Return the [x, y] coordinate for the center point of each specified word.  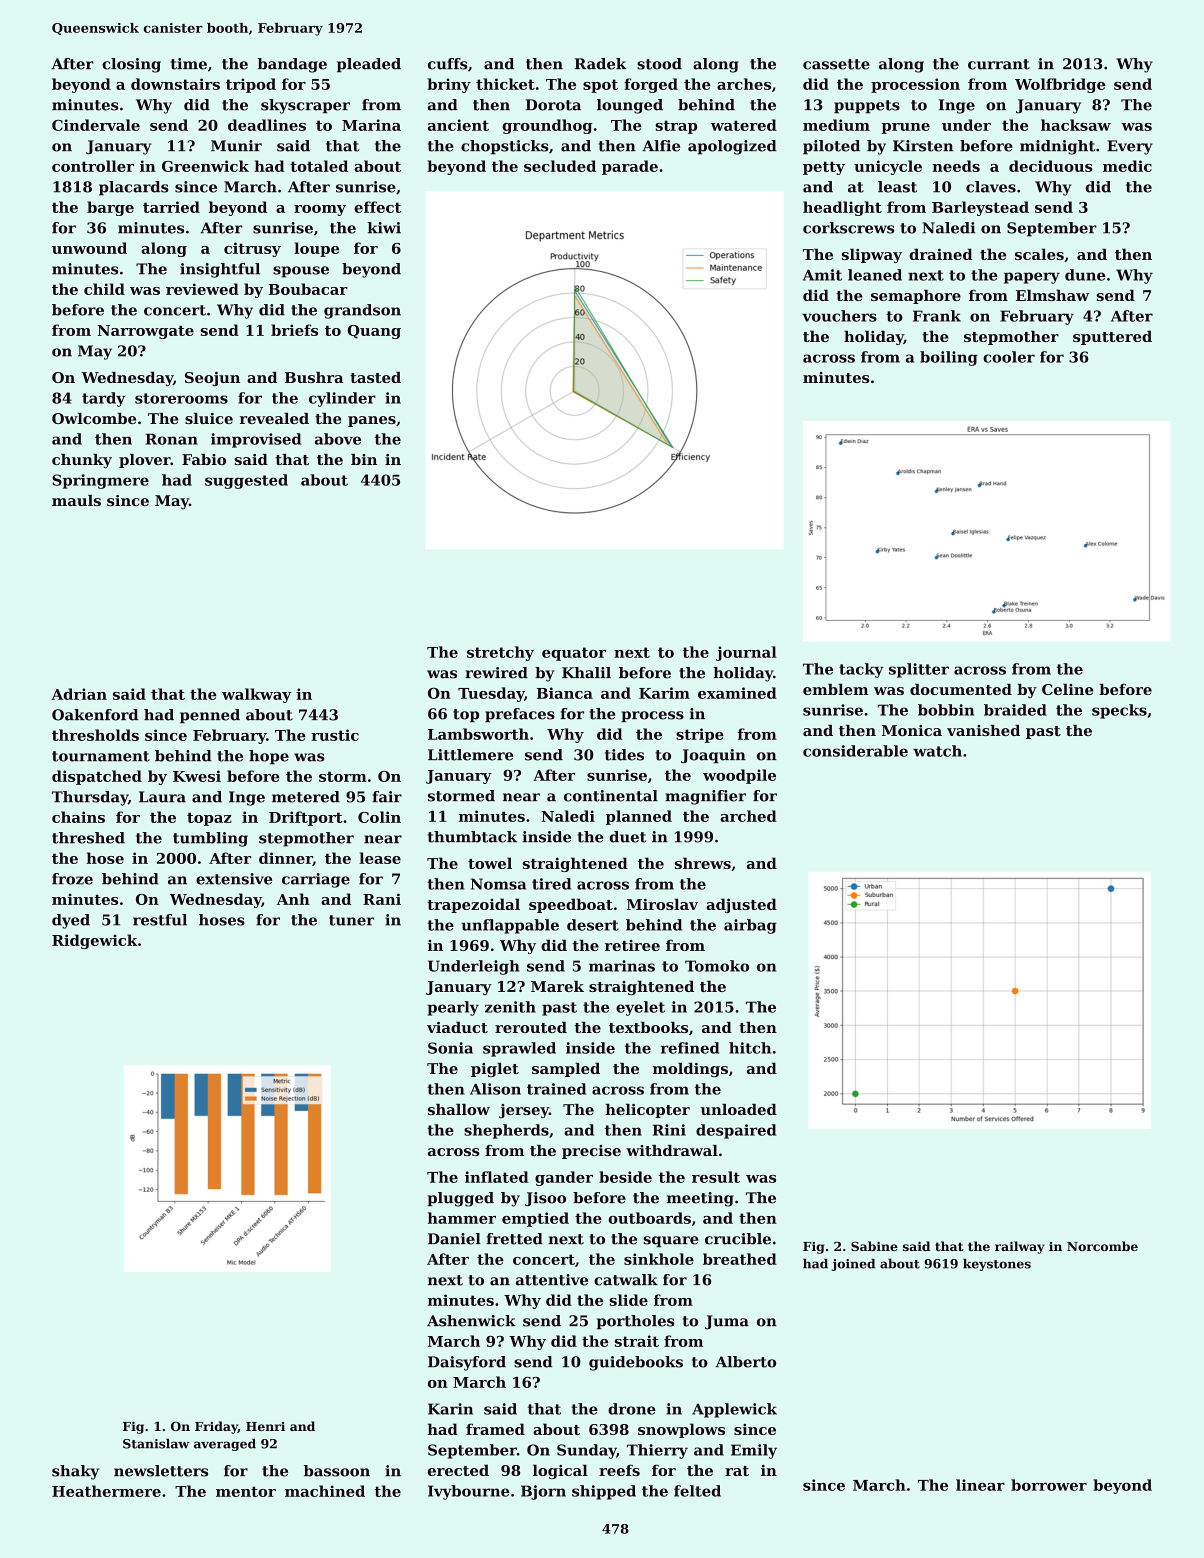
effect [377, 207]
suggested [246, 481]
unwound [89, 248]
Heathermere [106, 1491]
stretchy [500, 653]
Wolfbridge [1060, 85]
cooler [1009, 357]
